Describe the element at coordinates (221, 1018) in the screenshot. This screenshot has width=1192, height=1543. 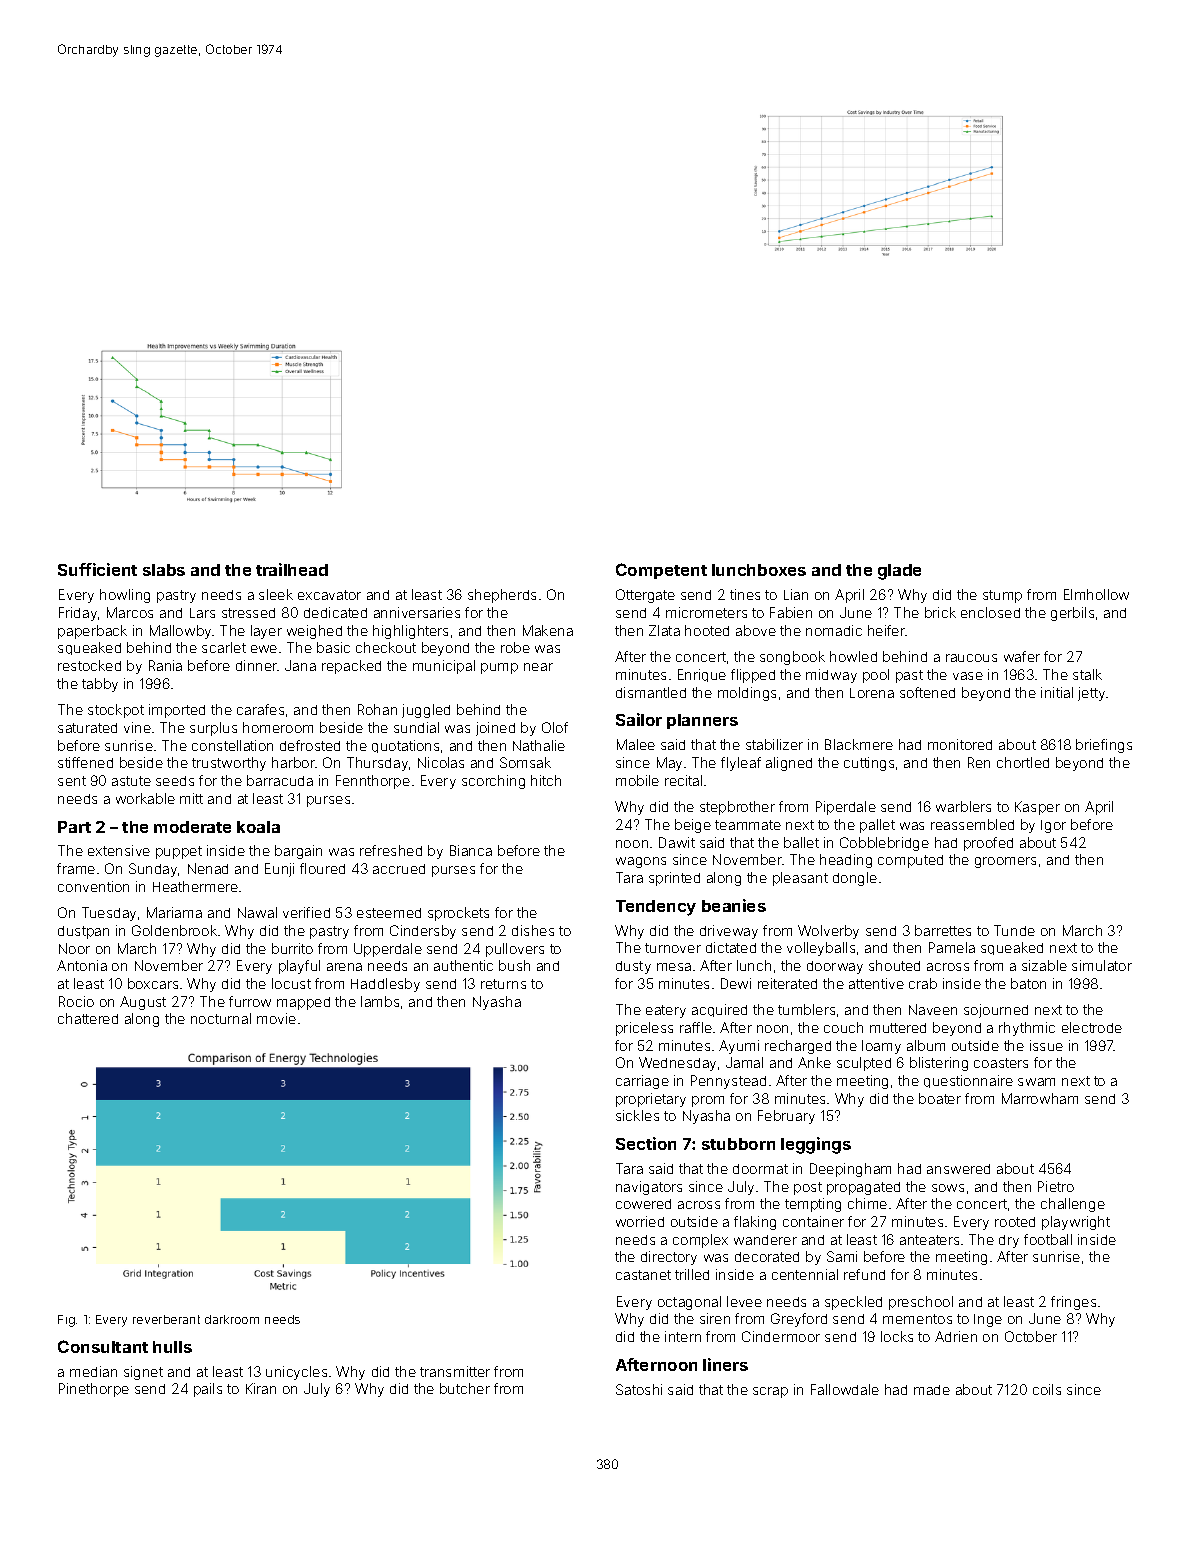
I see `nocturnal` at that location.
